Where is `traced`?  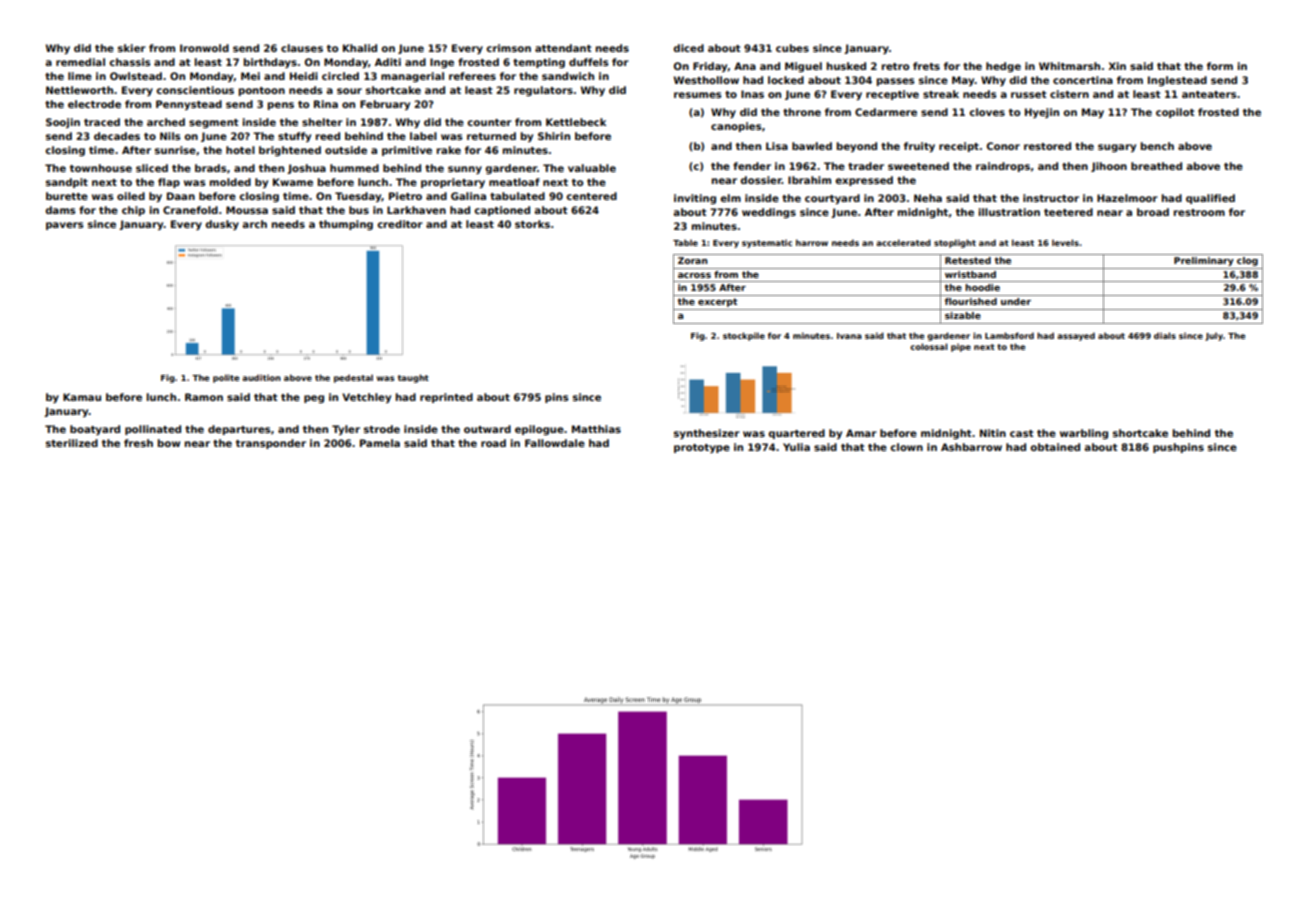 traced is located at coordinates (102, 122).
